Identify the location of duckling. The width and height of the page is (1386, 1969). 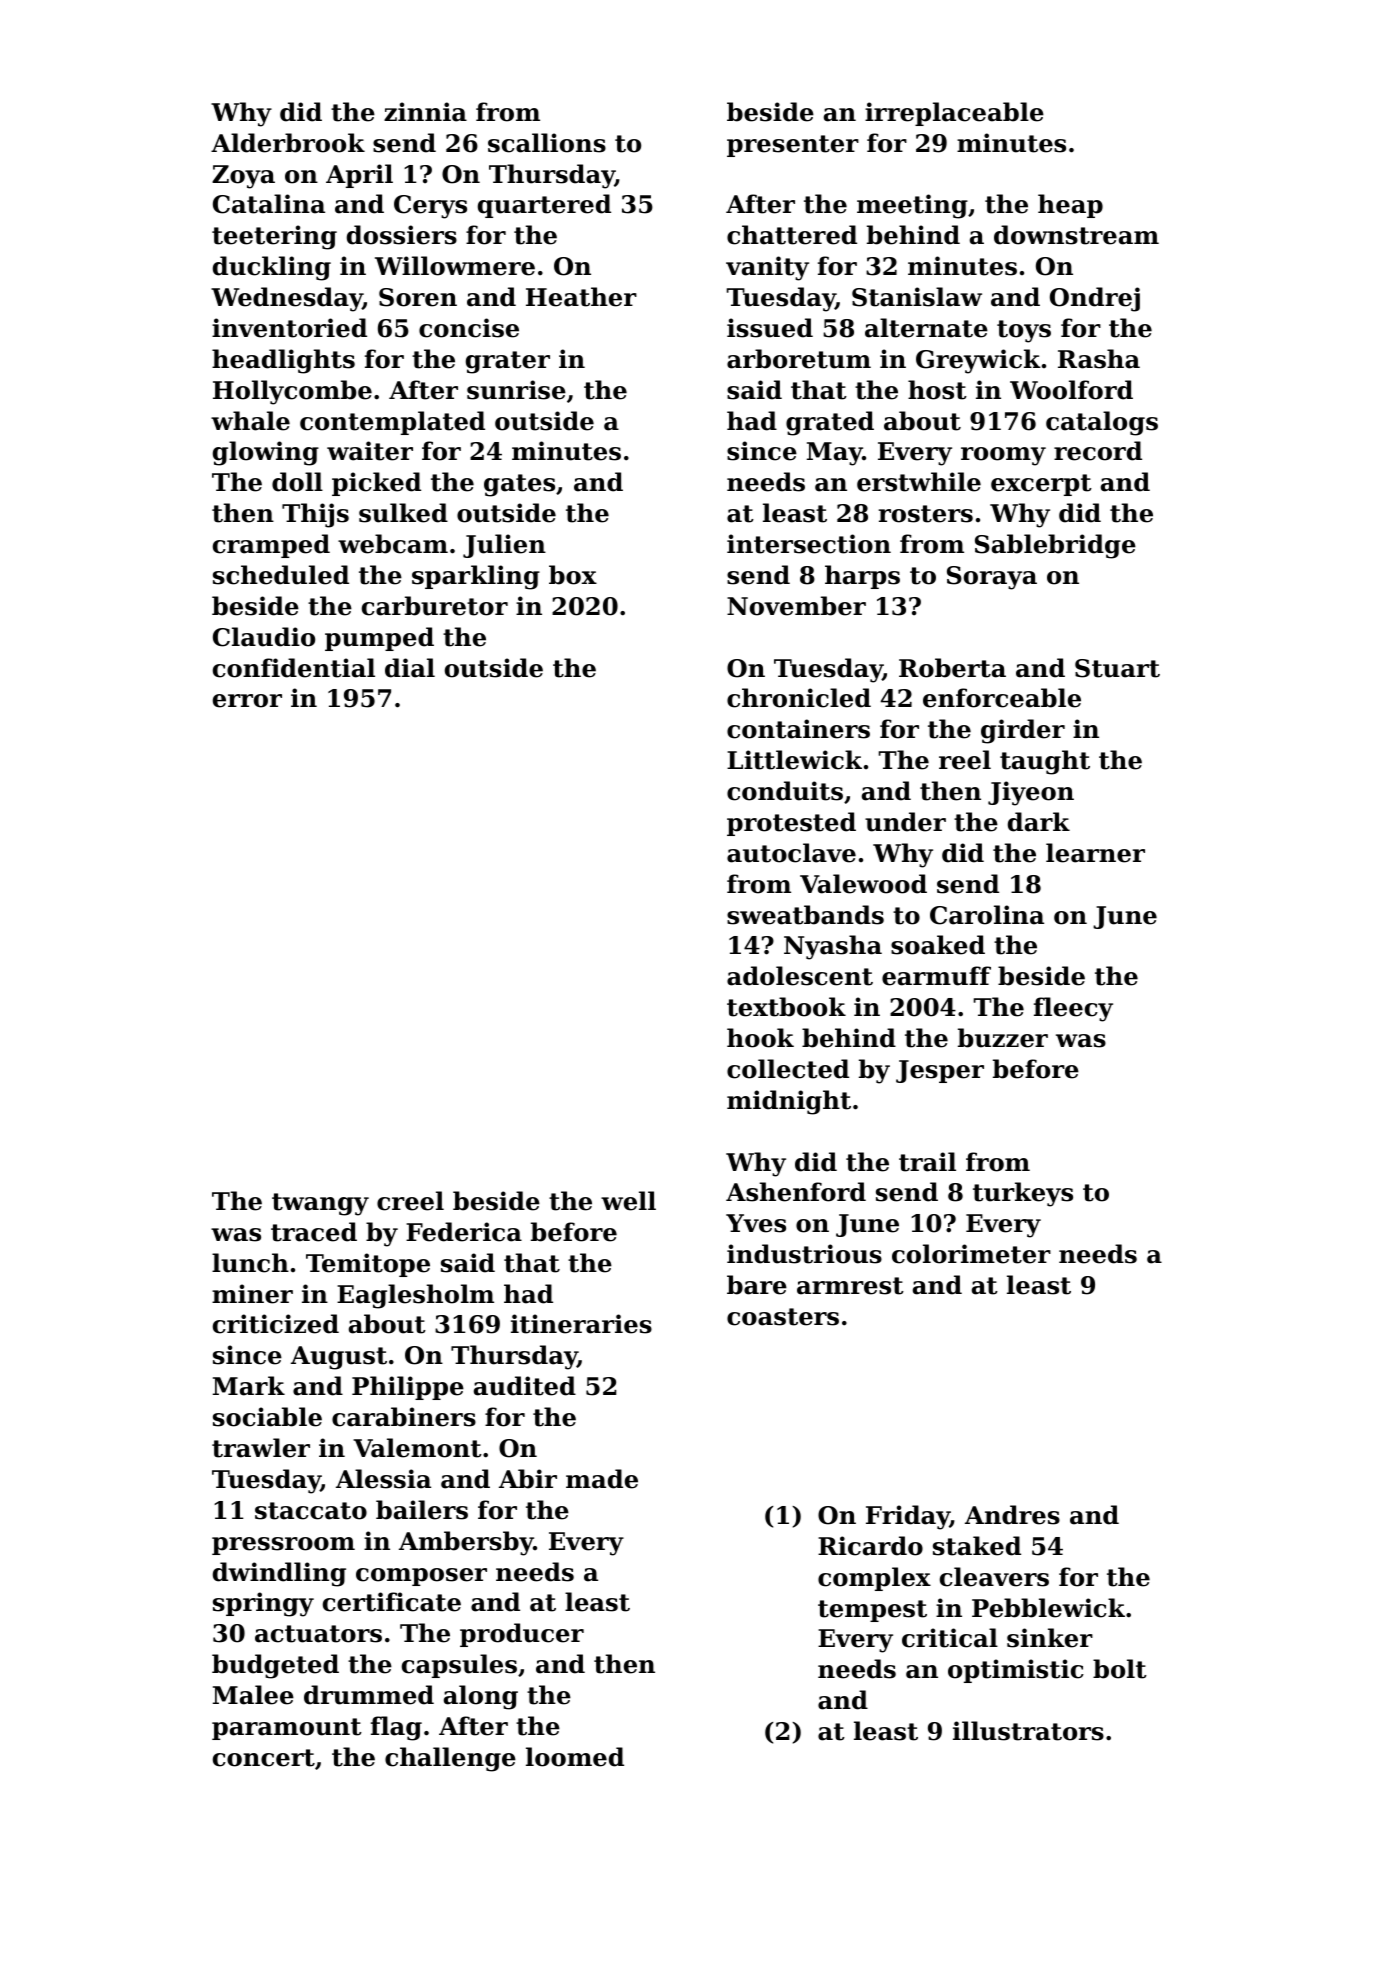
(272, 268).
